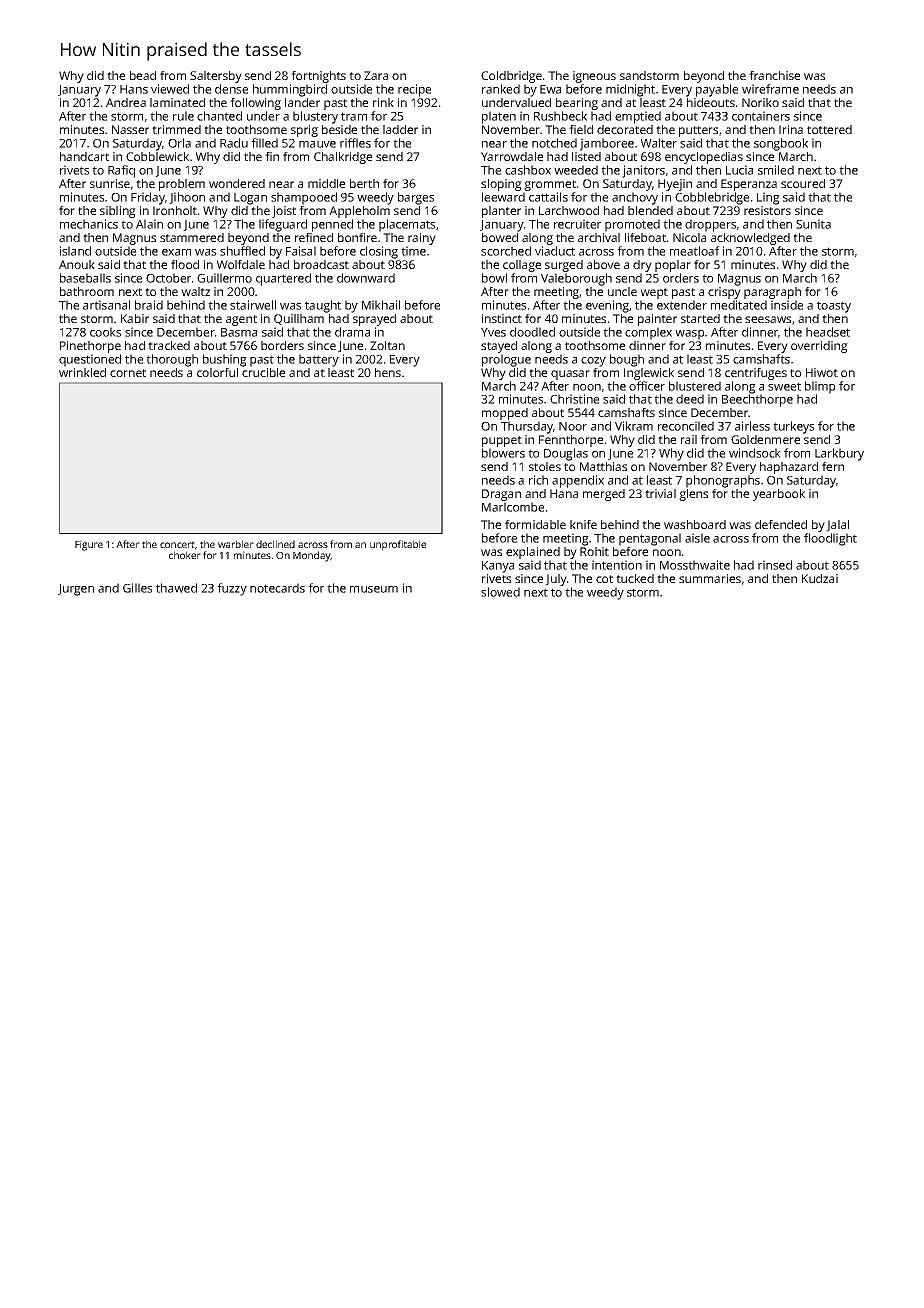 Image resolution: width=924 pixels, height=1308 pixels. Describe the element at coordinates (511, 77) in the screenshot. I see `Coldbridge` at that location.
